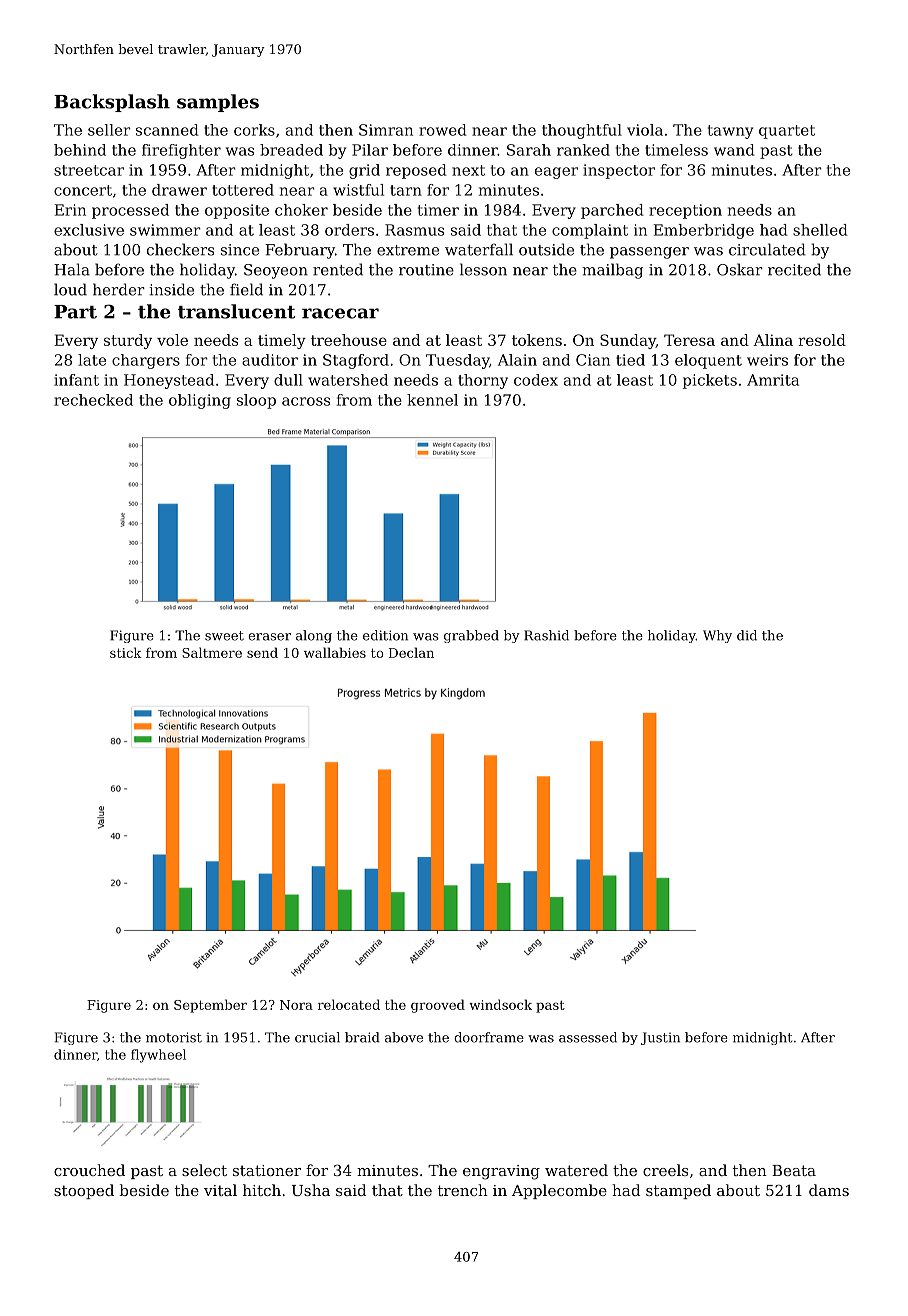 This page has height=1316, width=908. What do you see at coordinates (820, 230) in the page?
I see `shelled` at bounding box center [820, 230].
